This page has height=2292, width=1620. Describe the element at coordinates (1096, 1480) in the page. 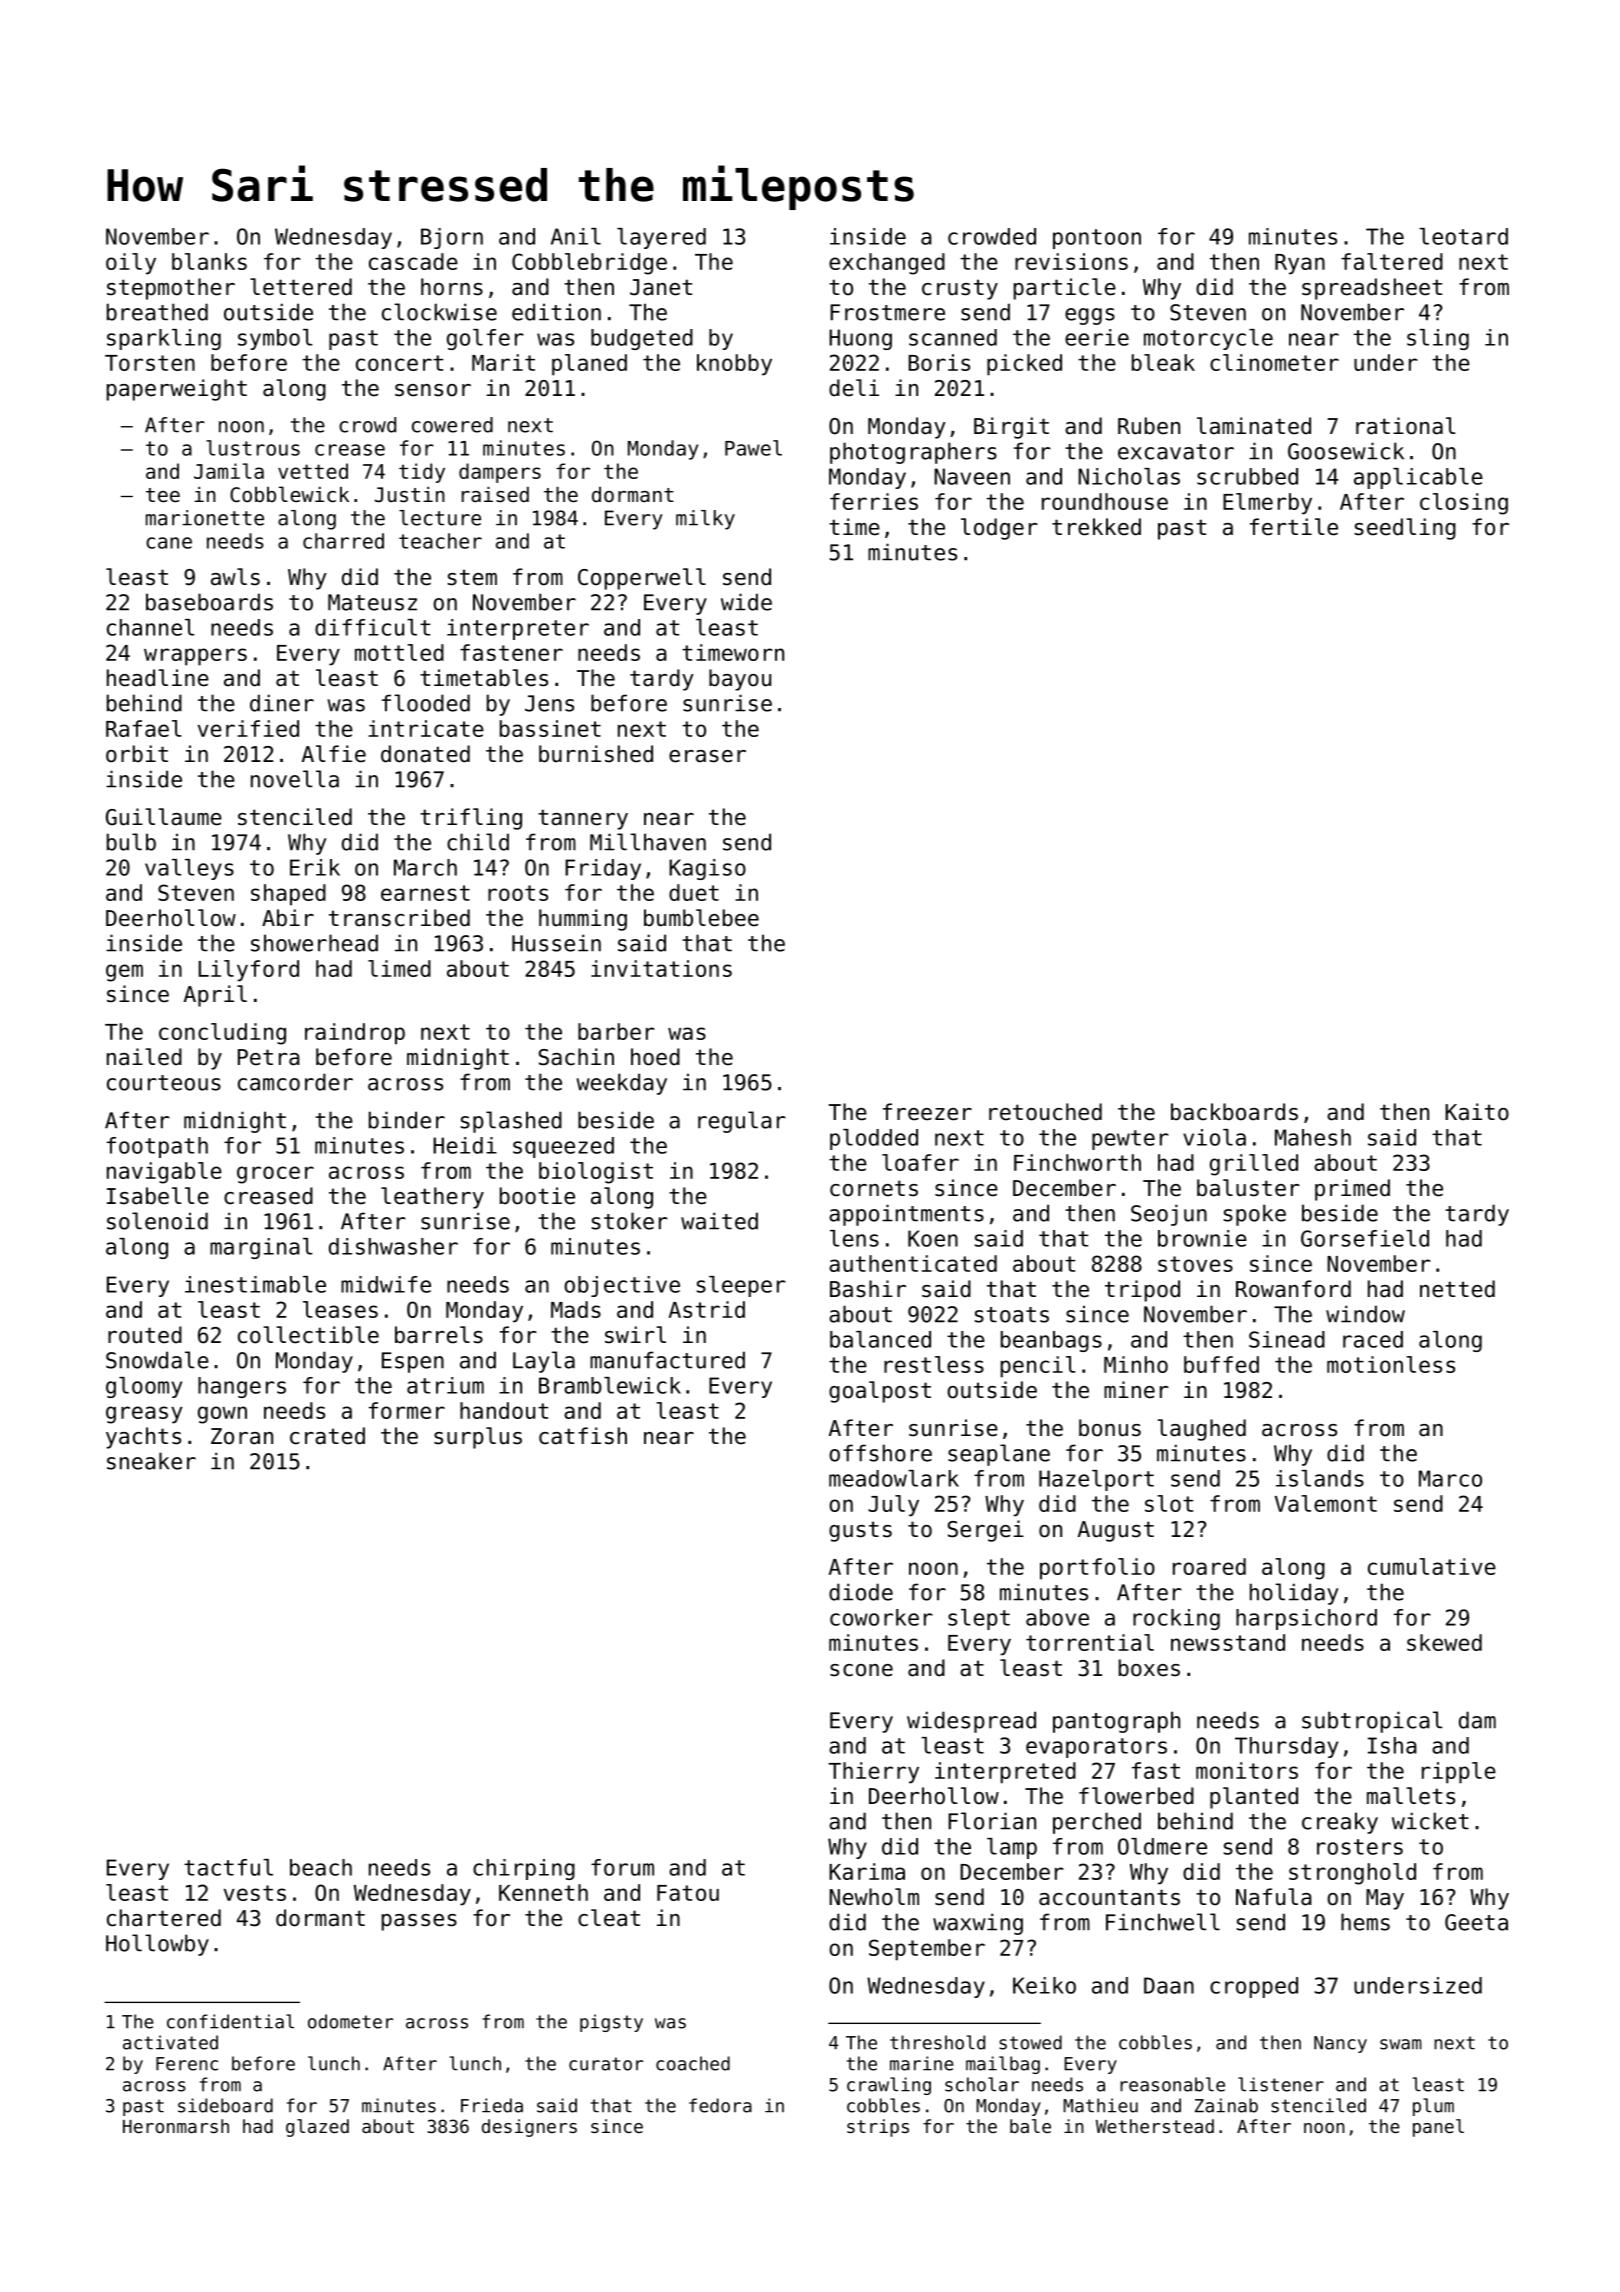

I see `Hazelport` at that location.
